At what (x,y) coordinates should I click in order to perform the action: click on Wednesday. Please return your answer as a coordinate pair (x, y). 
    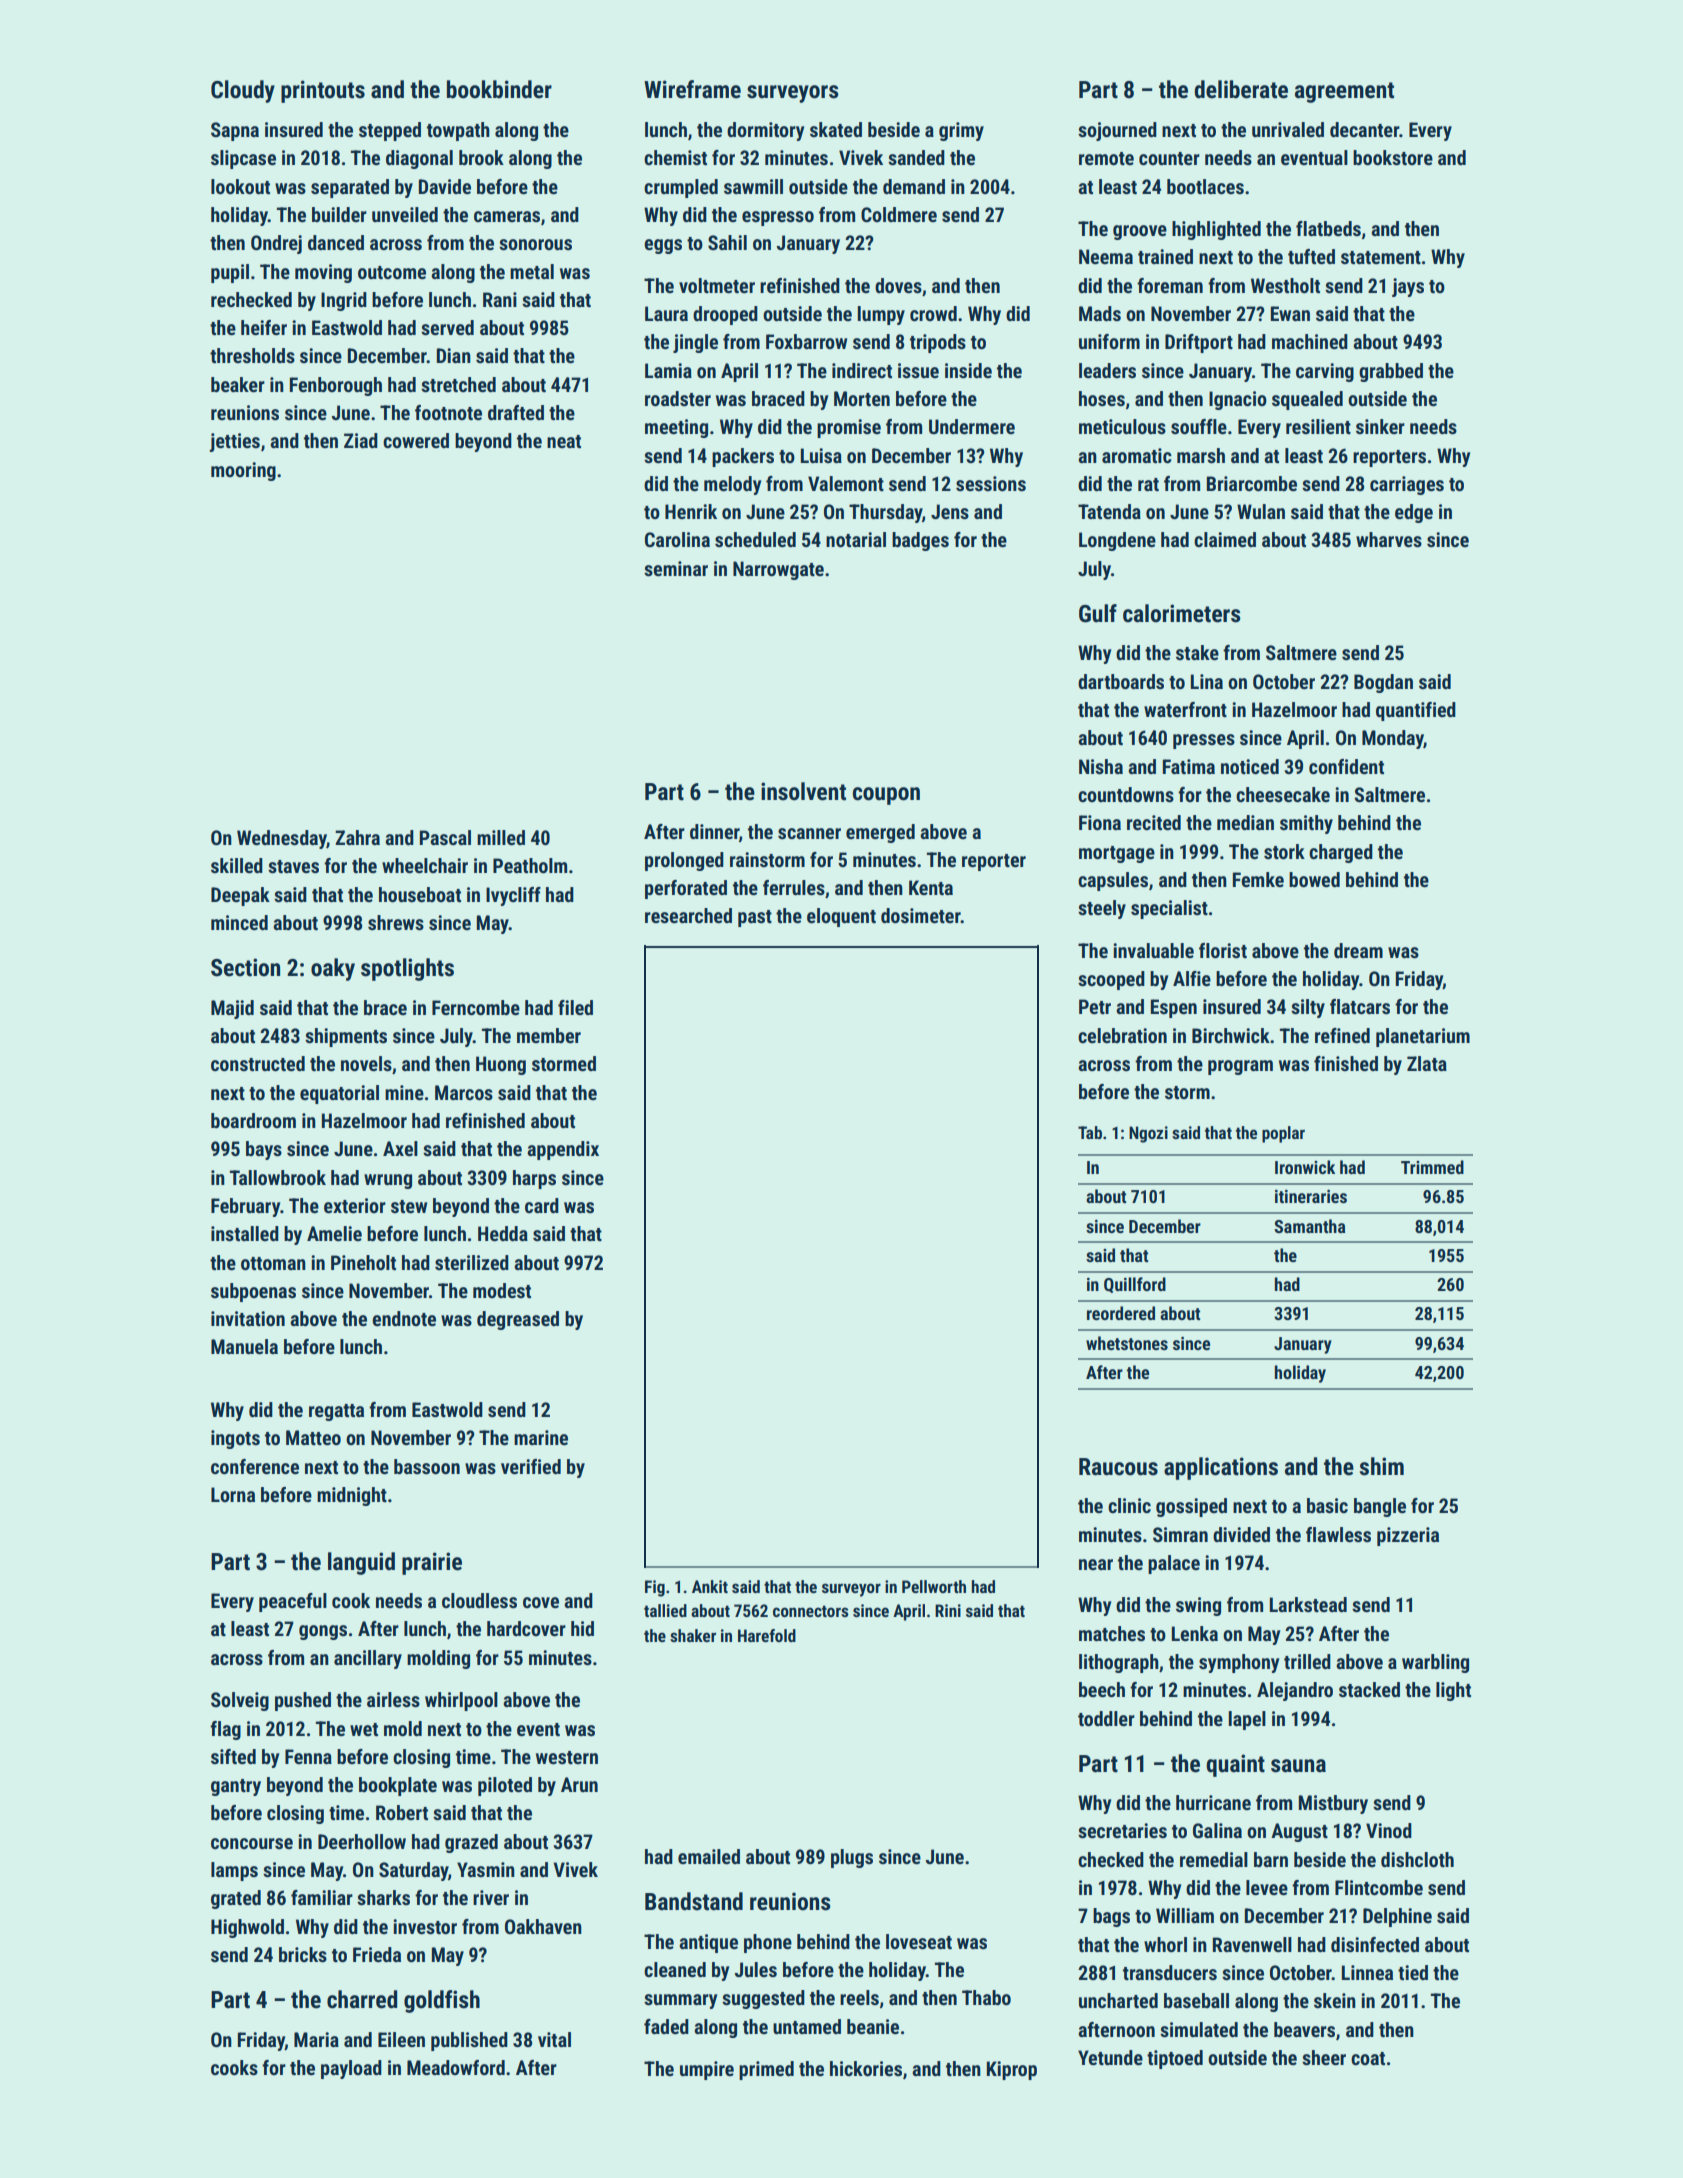
    Looking at the image, I should click on (282, 839).
